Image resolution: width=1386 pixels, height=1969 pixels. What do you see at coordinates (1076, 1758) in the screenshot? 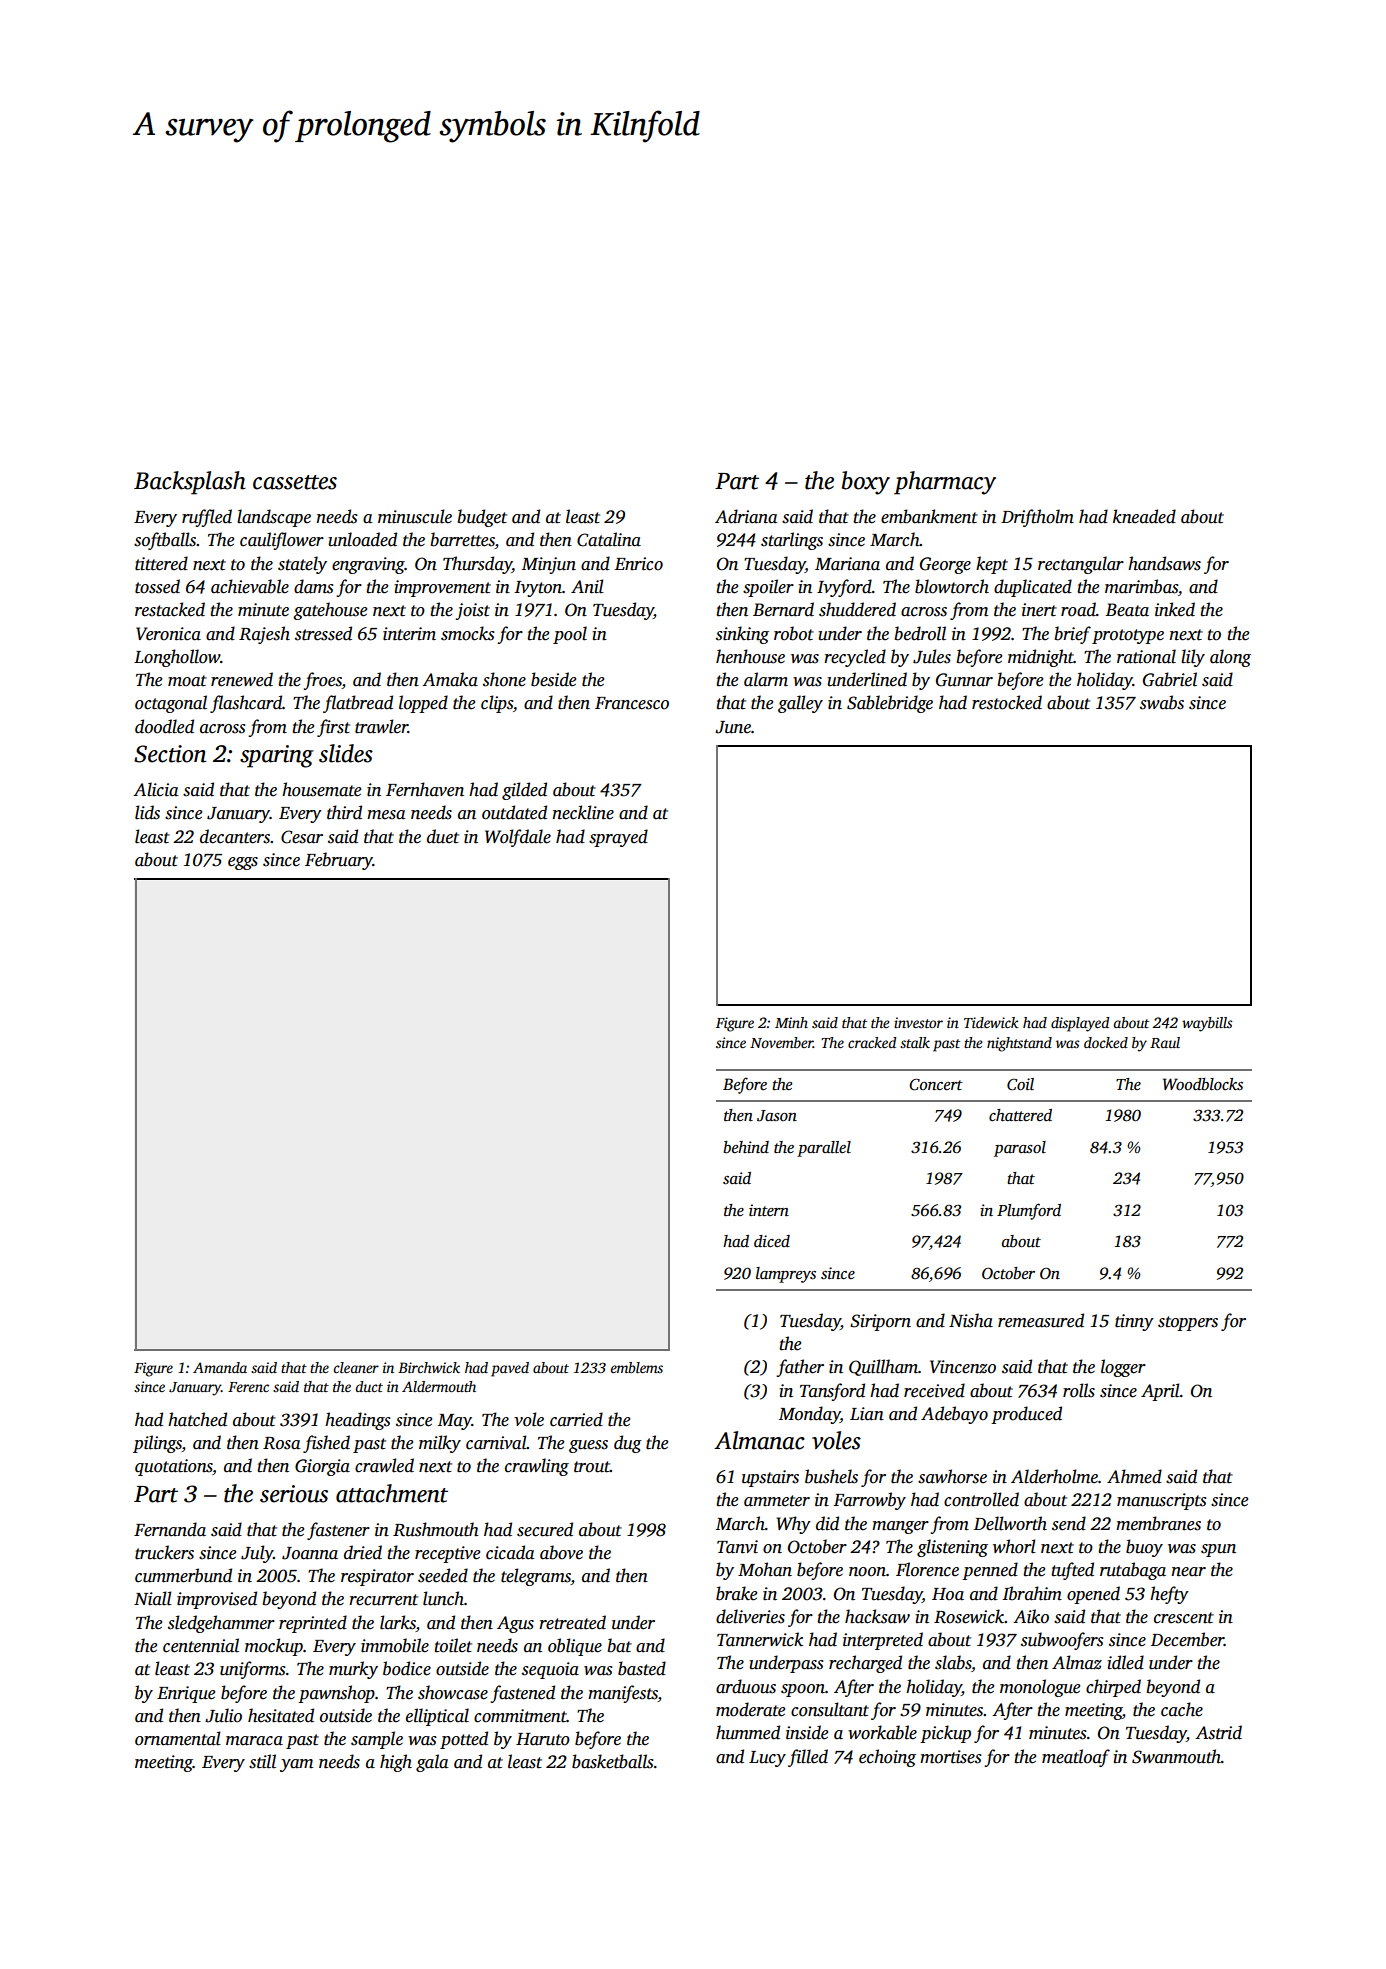
I see `meatloaf` at bounding box center [1076, 1758].
